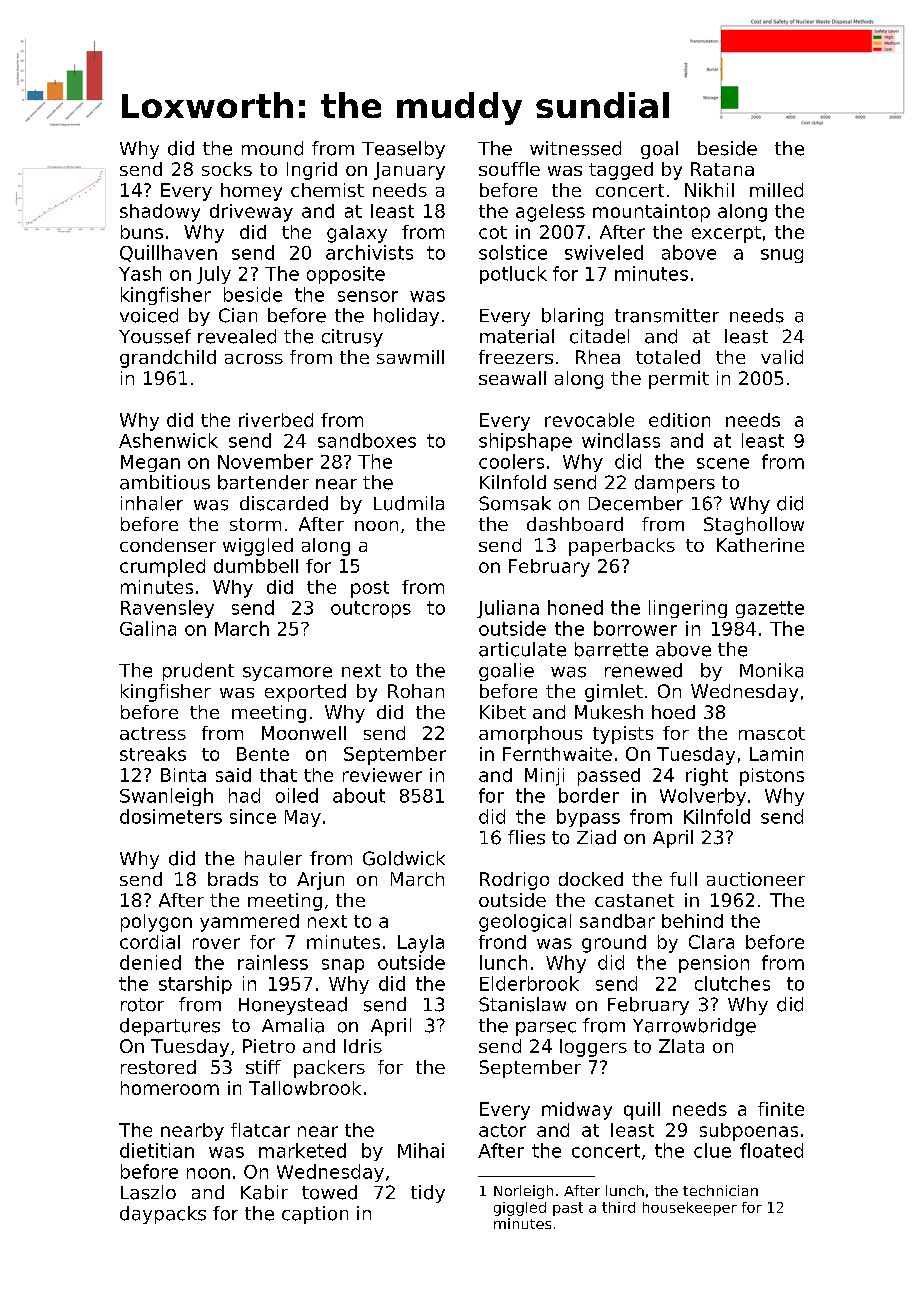 The width and height of the screenshot is (924, 1308). I want to click on material, so click(517, 336).
